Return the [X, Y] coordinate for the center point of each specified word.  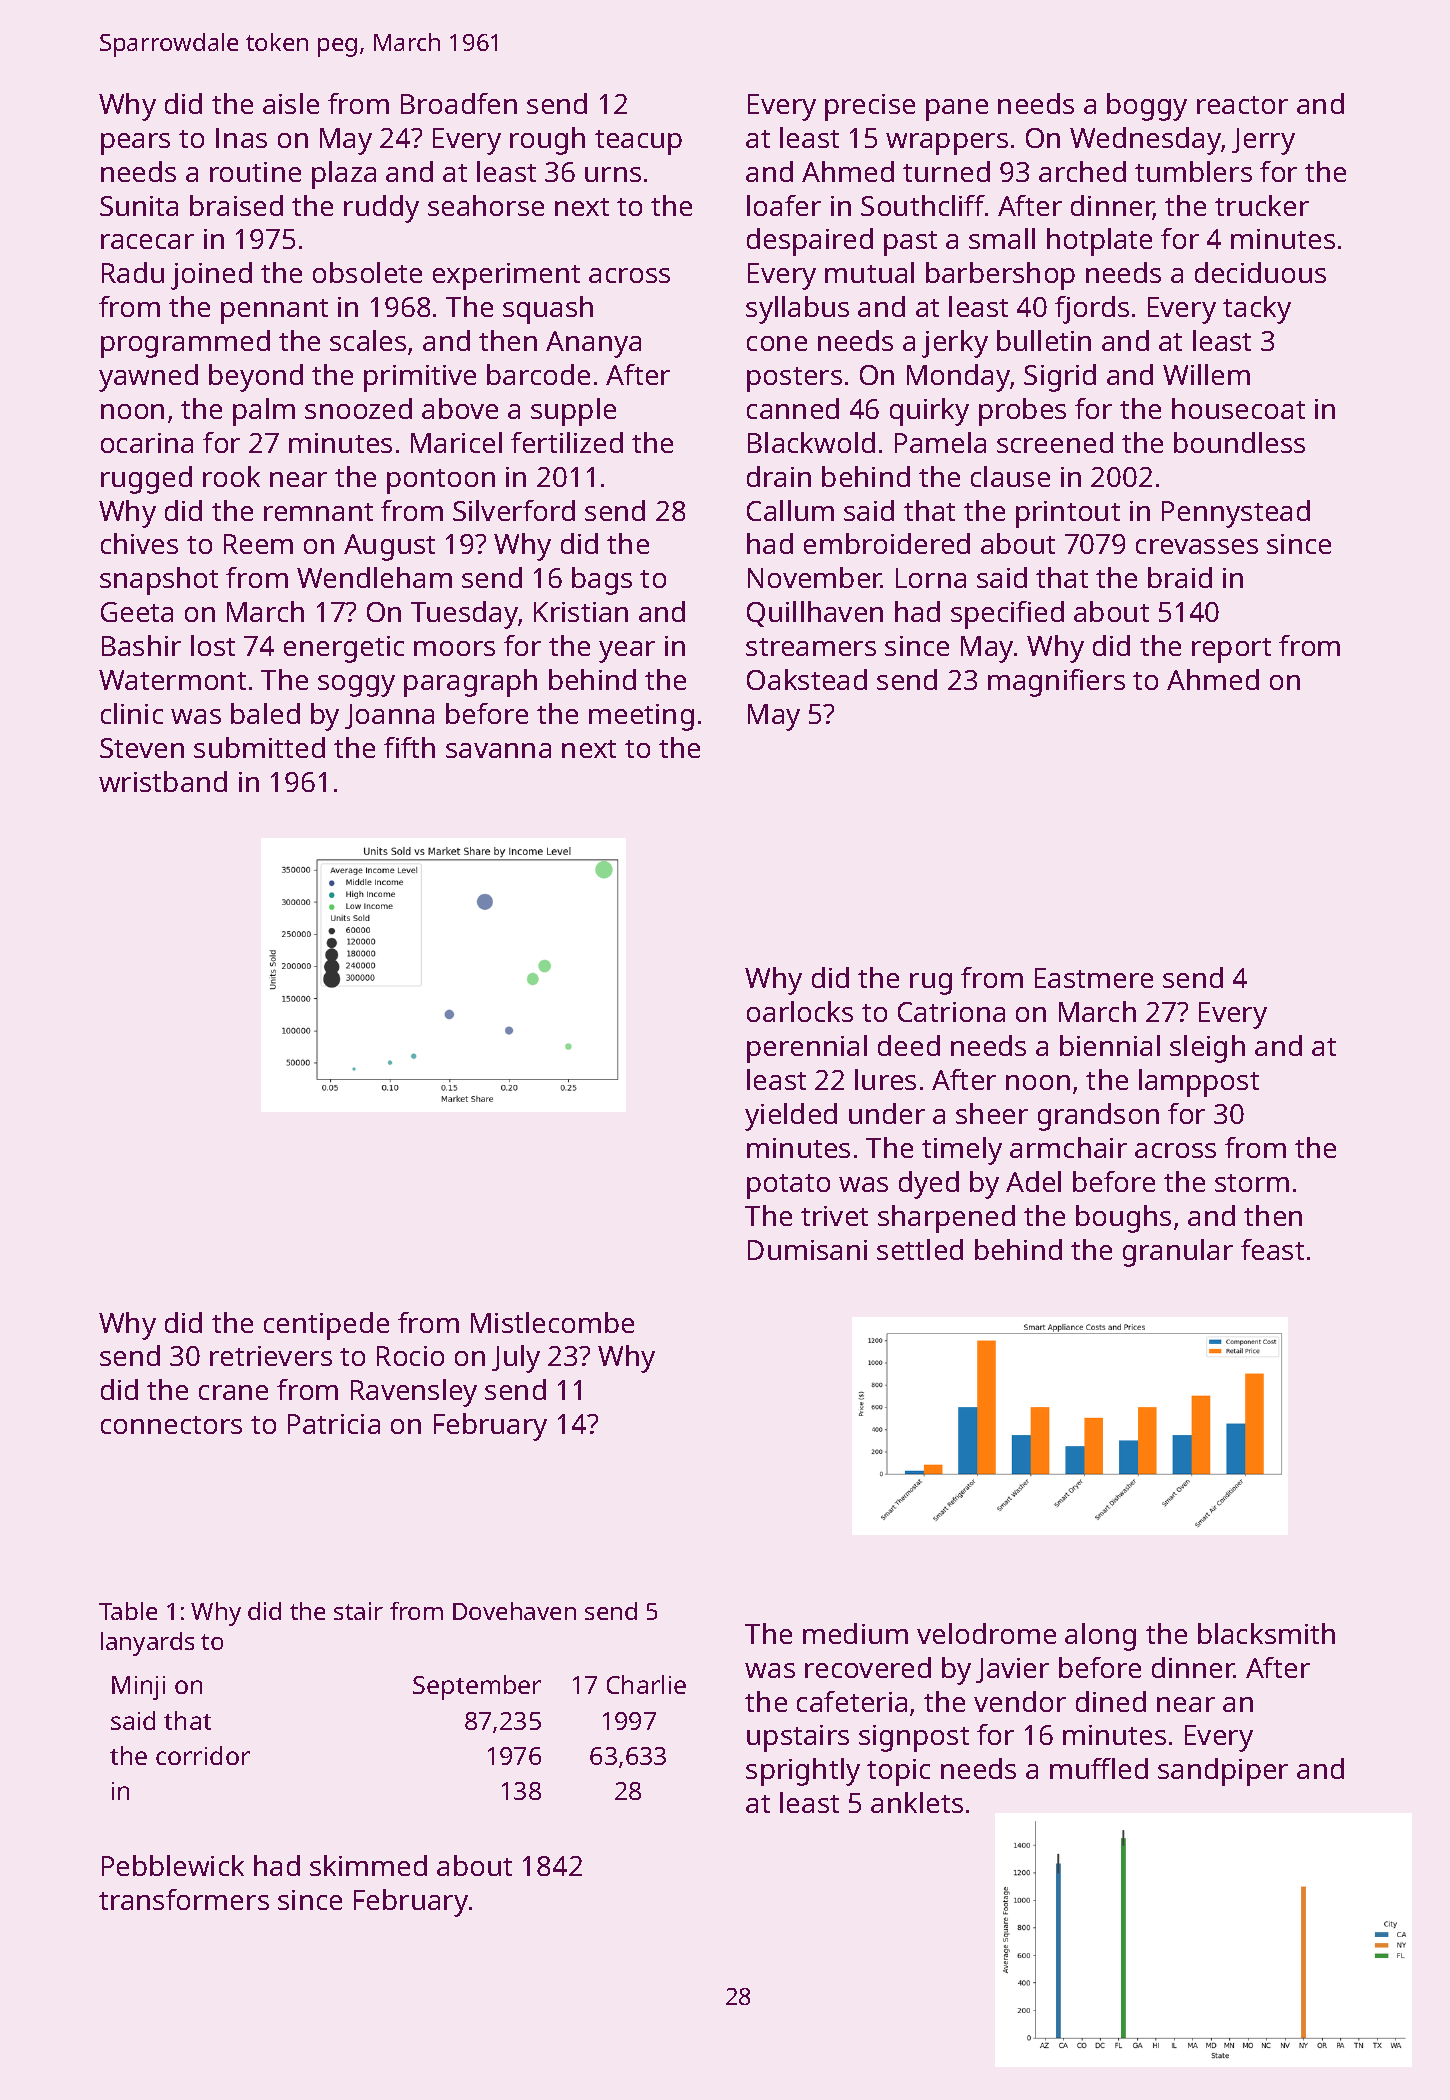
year [627, 652]
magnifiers [1056, 683]
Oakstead [807, 679]
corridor [203, 1755]
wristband [163, 781]
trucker [1262, 205]
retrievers [271, 1356]
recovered [868, 1667]
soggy [356, 686]
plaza [344, 175]
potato [788, 1186]
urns [613, 174]
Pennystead [1236, 514]
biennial [1110, 1045]
